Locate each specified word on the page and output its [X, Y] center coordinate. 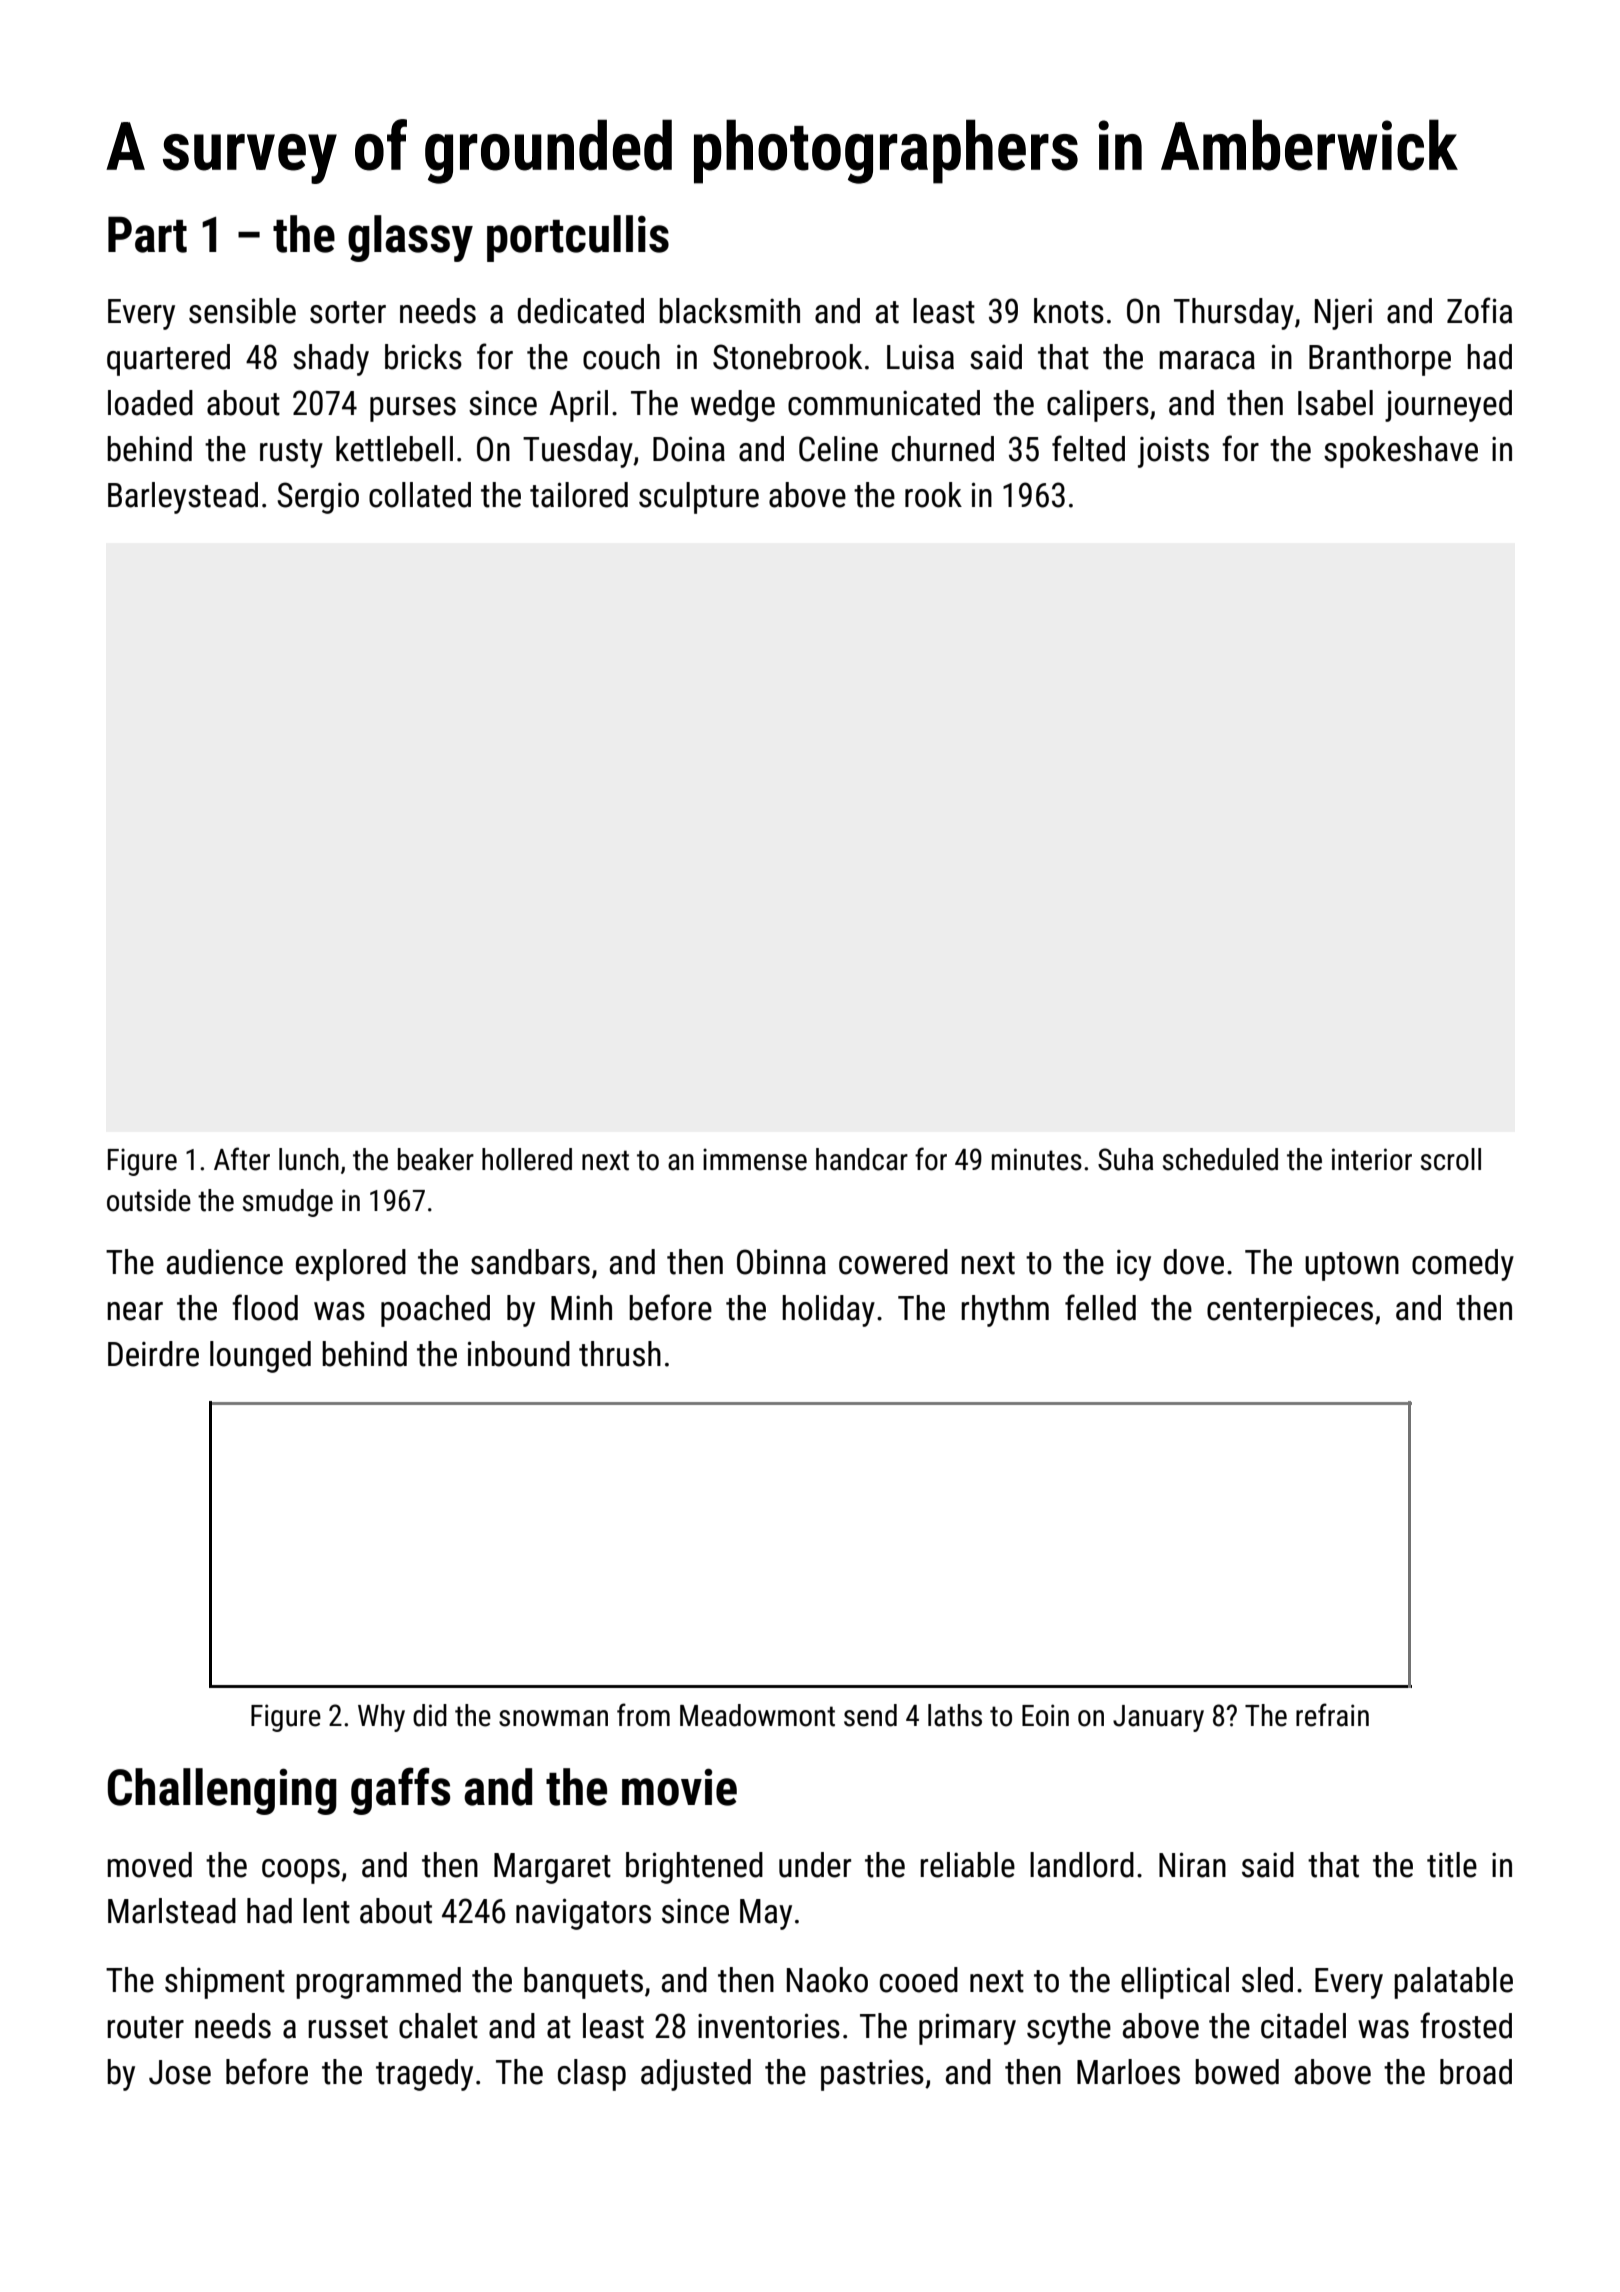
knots [1069, 311]
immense [755, 1159]
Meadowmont [757, 1715]
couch [621, 357]
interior [1372, 1159]
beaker [436, 1159]
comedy [1463, 1265]
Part [147, 234]
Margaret [552, 1868]
